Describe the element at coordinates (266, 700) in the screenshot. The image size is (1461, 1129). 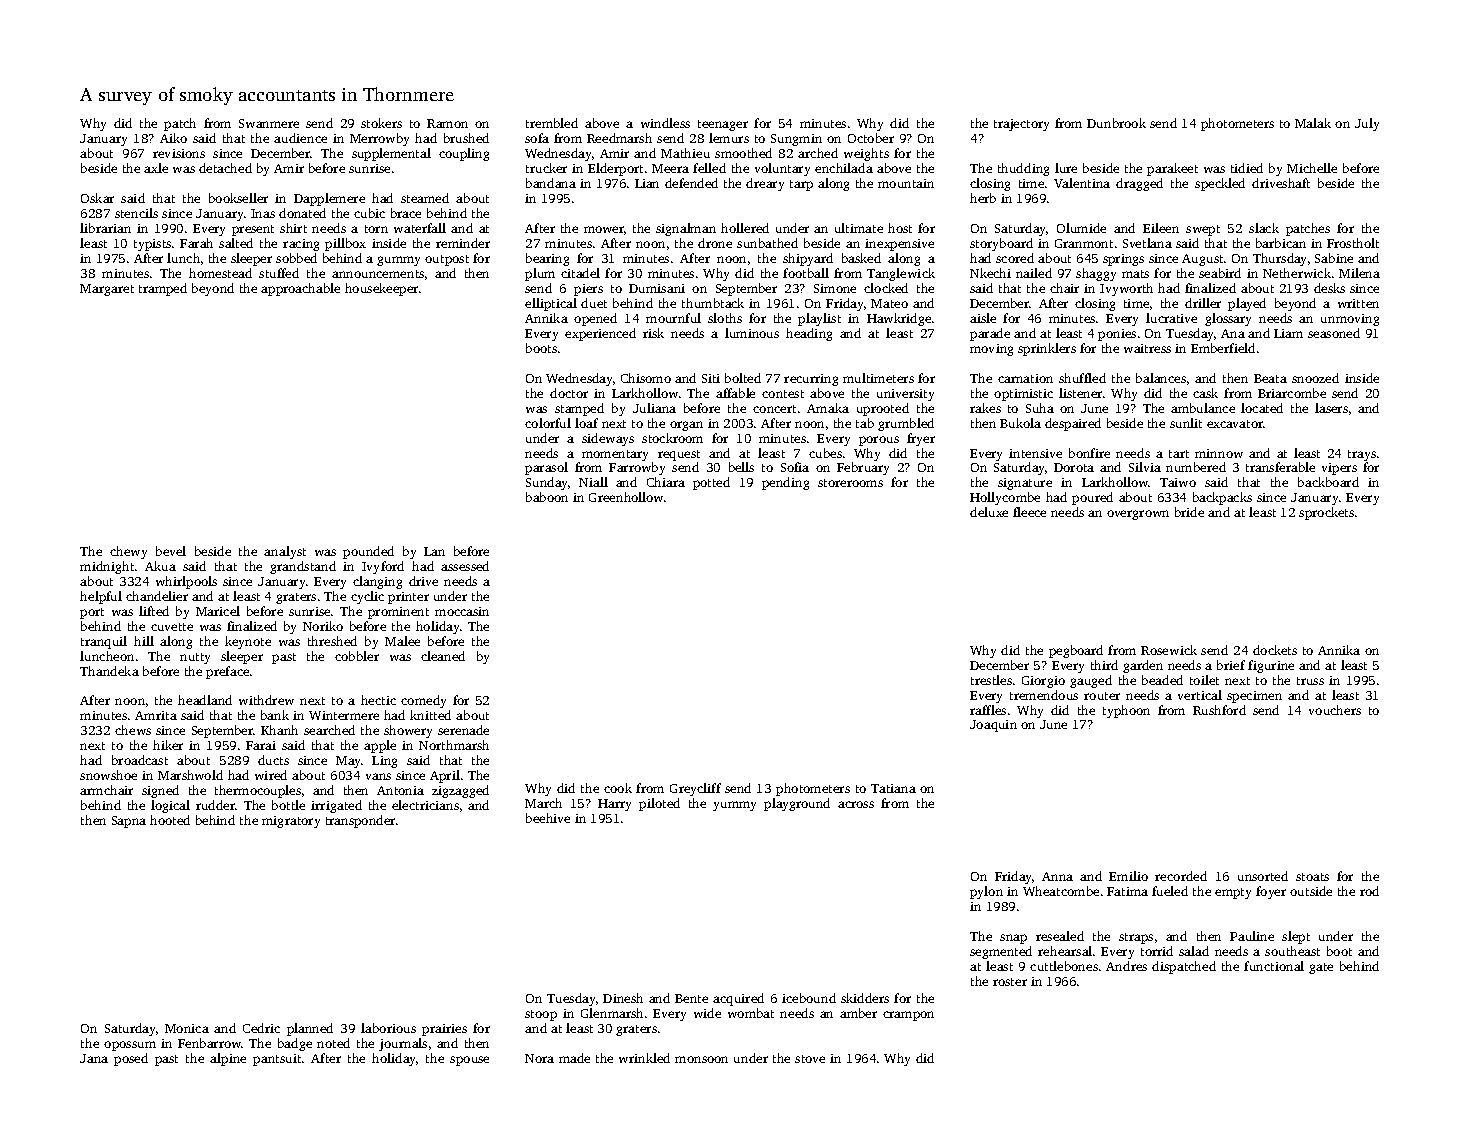
I see `withdrew` at that location.
